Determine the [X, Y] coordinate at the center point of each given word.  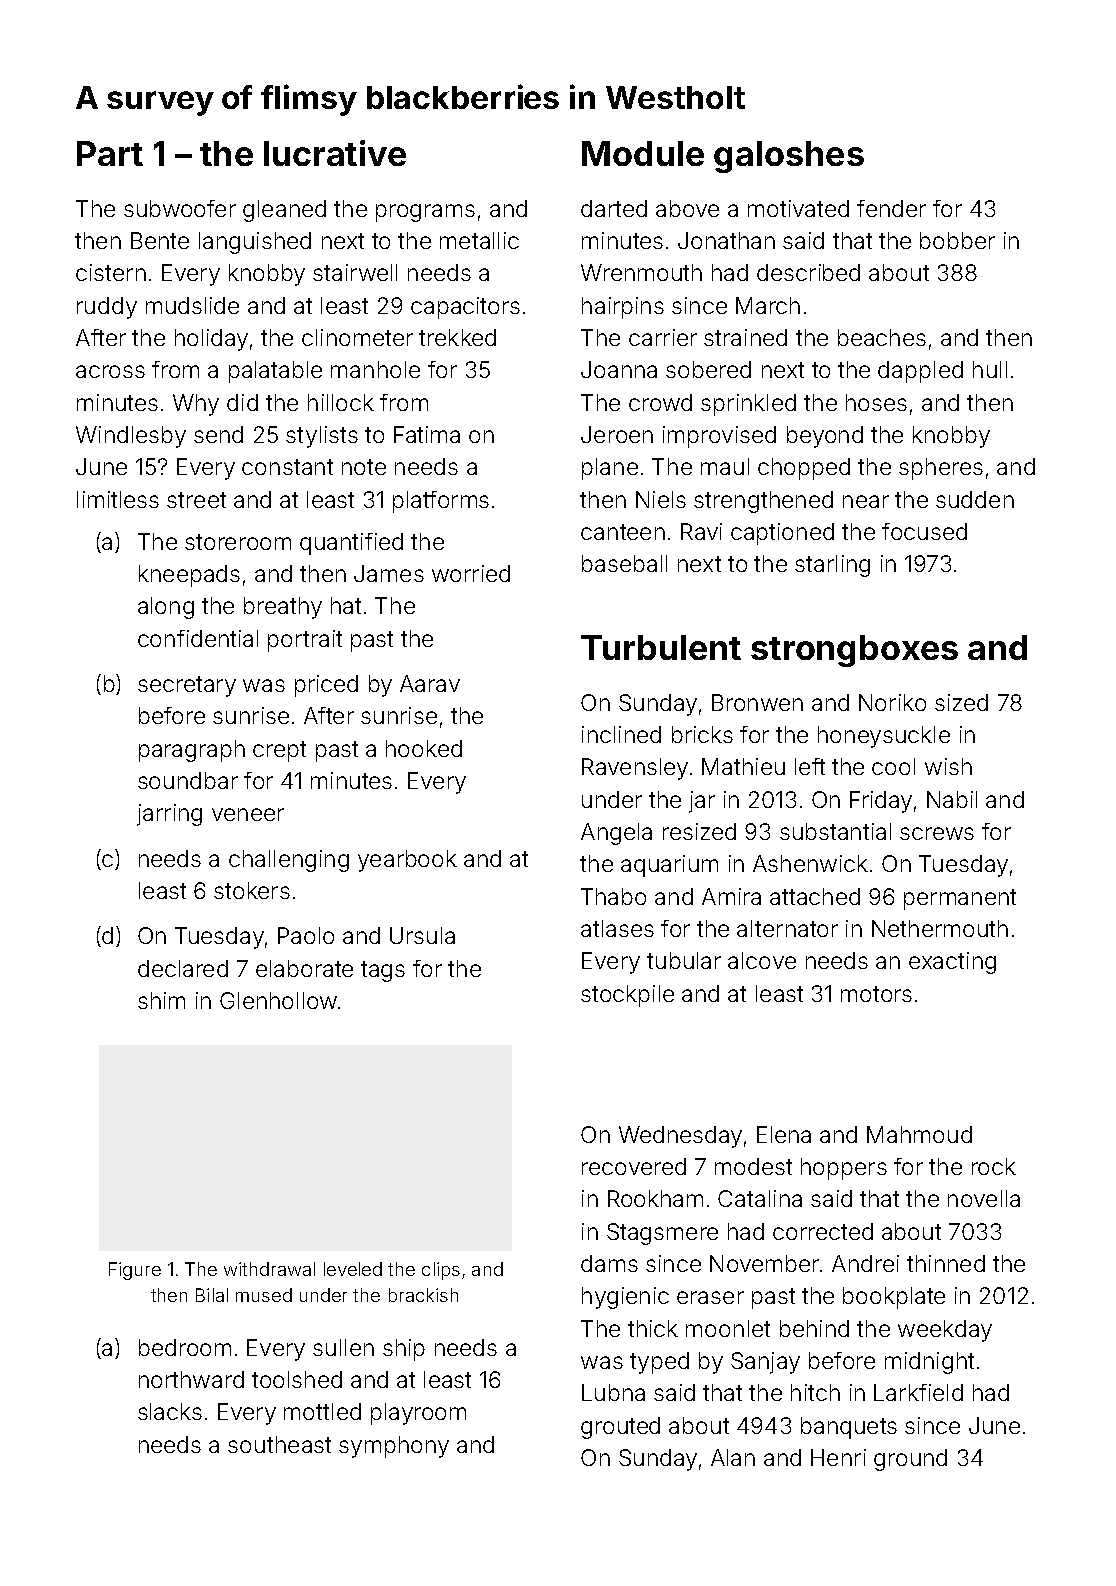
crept [279, 751]
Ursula [422, 935]
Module [643, 153]
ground [910, 1460]
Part [110, 153]
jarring [169, 815]
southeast [279, 1444]
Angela [616, 834]
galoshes [789, 157]
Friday [881, 802]
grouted [620, 1428]
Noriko [892, 702]
